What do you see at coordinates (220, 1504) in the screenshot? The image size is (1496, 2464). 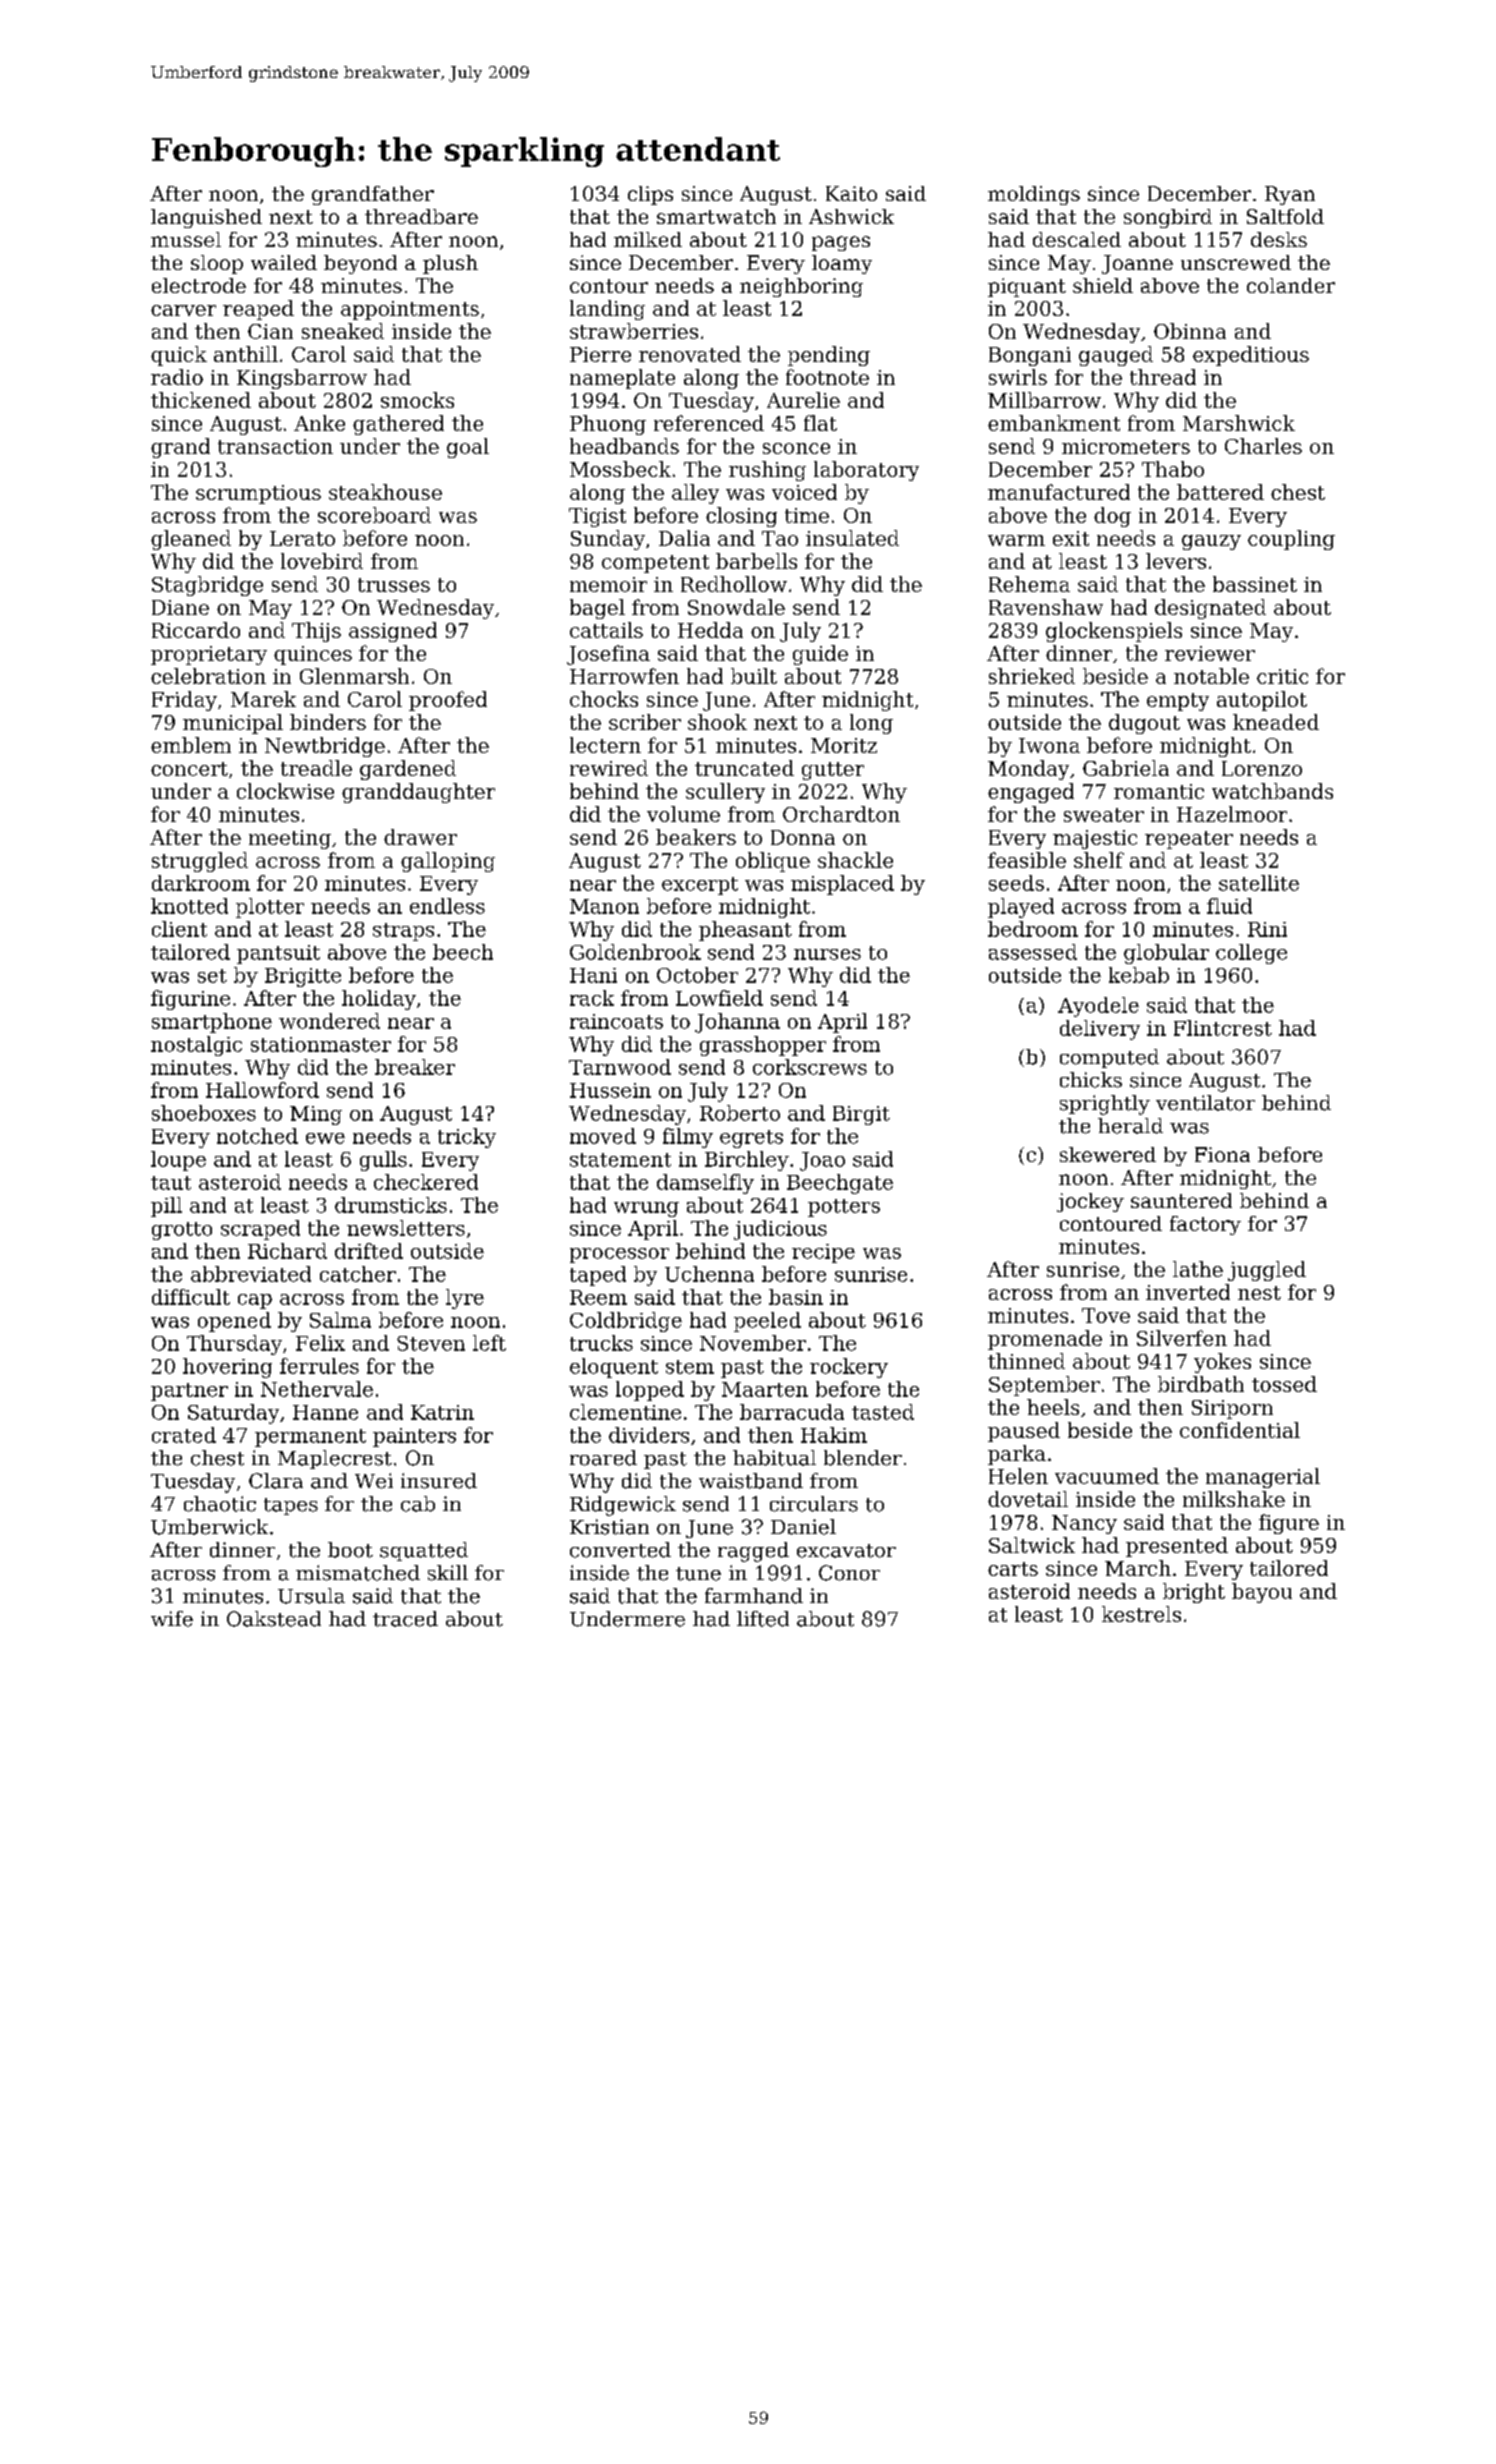 I see `chaotic` at bounding box center [220, 1504].
